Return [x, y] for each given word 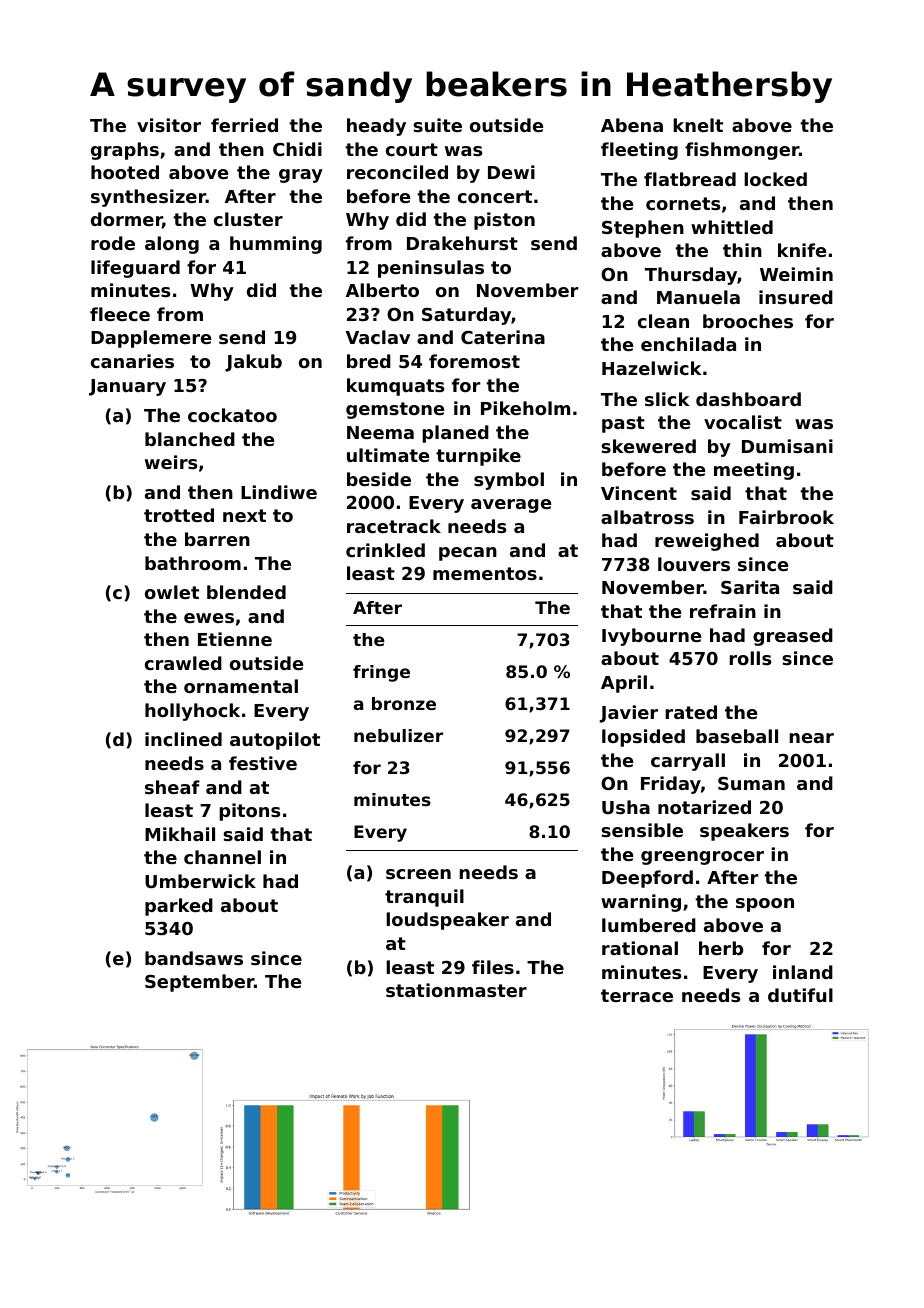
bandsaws [194, 958]
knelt [698, 125]
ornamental [241, 686]
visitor [169, 125]
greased [793, 637]
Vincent [639, 493]
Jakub [253, 363]
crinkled [385, 550]
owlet [172, 592]
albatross [647, 517]
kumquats [395, 387]
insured [796, 297]
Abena [632, 125]
